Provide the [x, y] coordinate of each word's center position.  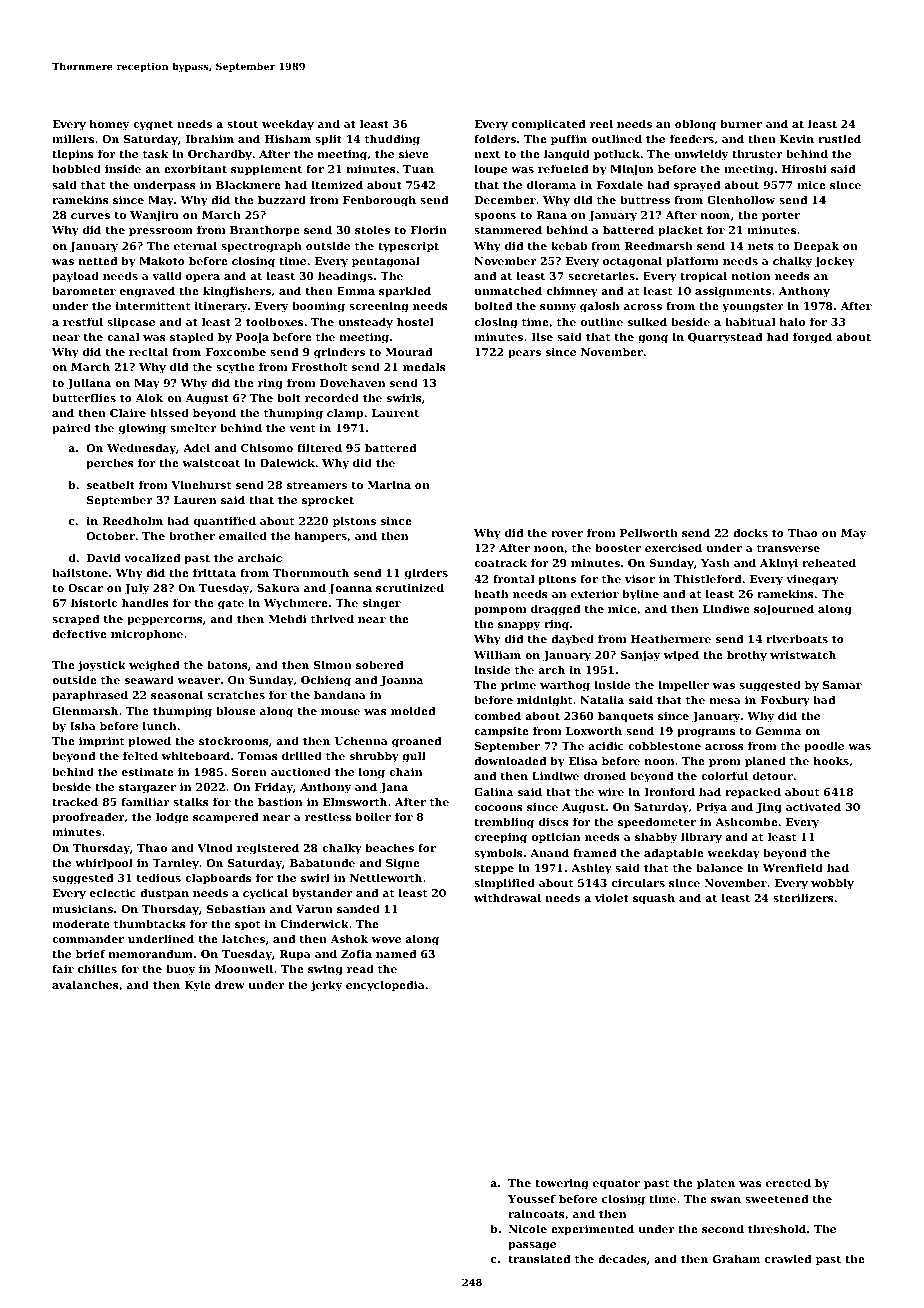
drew [230, 984]
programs [706, 733]
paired [71, 429]
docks [750, 532]
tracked [75, 801]
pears [524, 354]
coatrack [500, 562]
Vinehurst [201, 484]
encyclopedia [385, 986]
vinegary [812, 580]
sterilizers [803, 897]
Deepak [816, 247]
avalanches [85, 984]
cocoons [498, 808]
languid [567, 155]
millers [73, 138]
